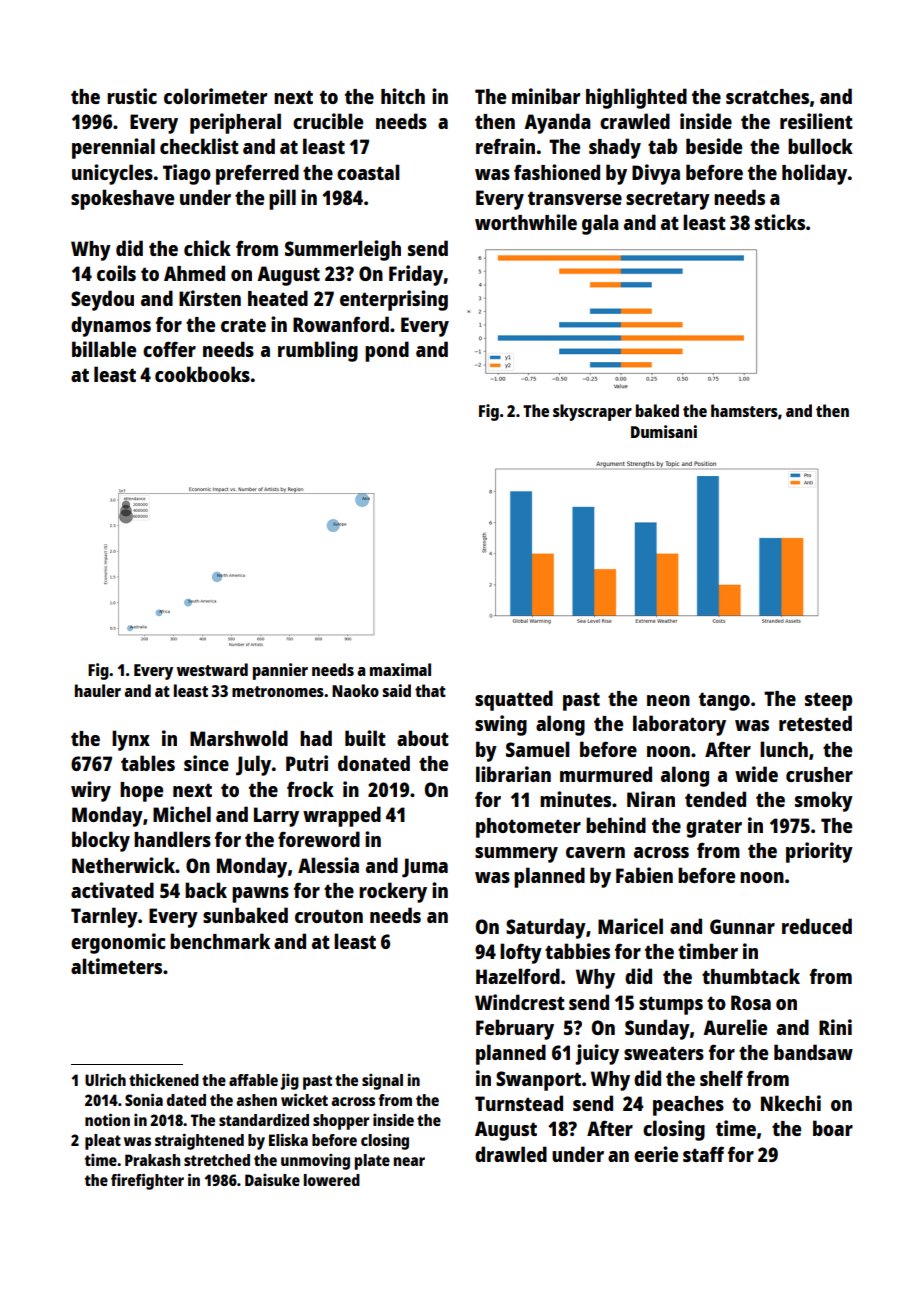 The image size is (924, 1314). I want to click on coastal, so click(368, 172).
